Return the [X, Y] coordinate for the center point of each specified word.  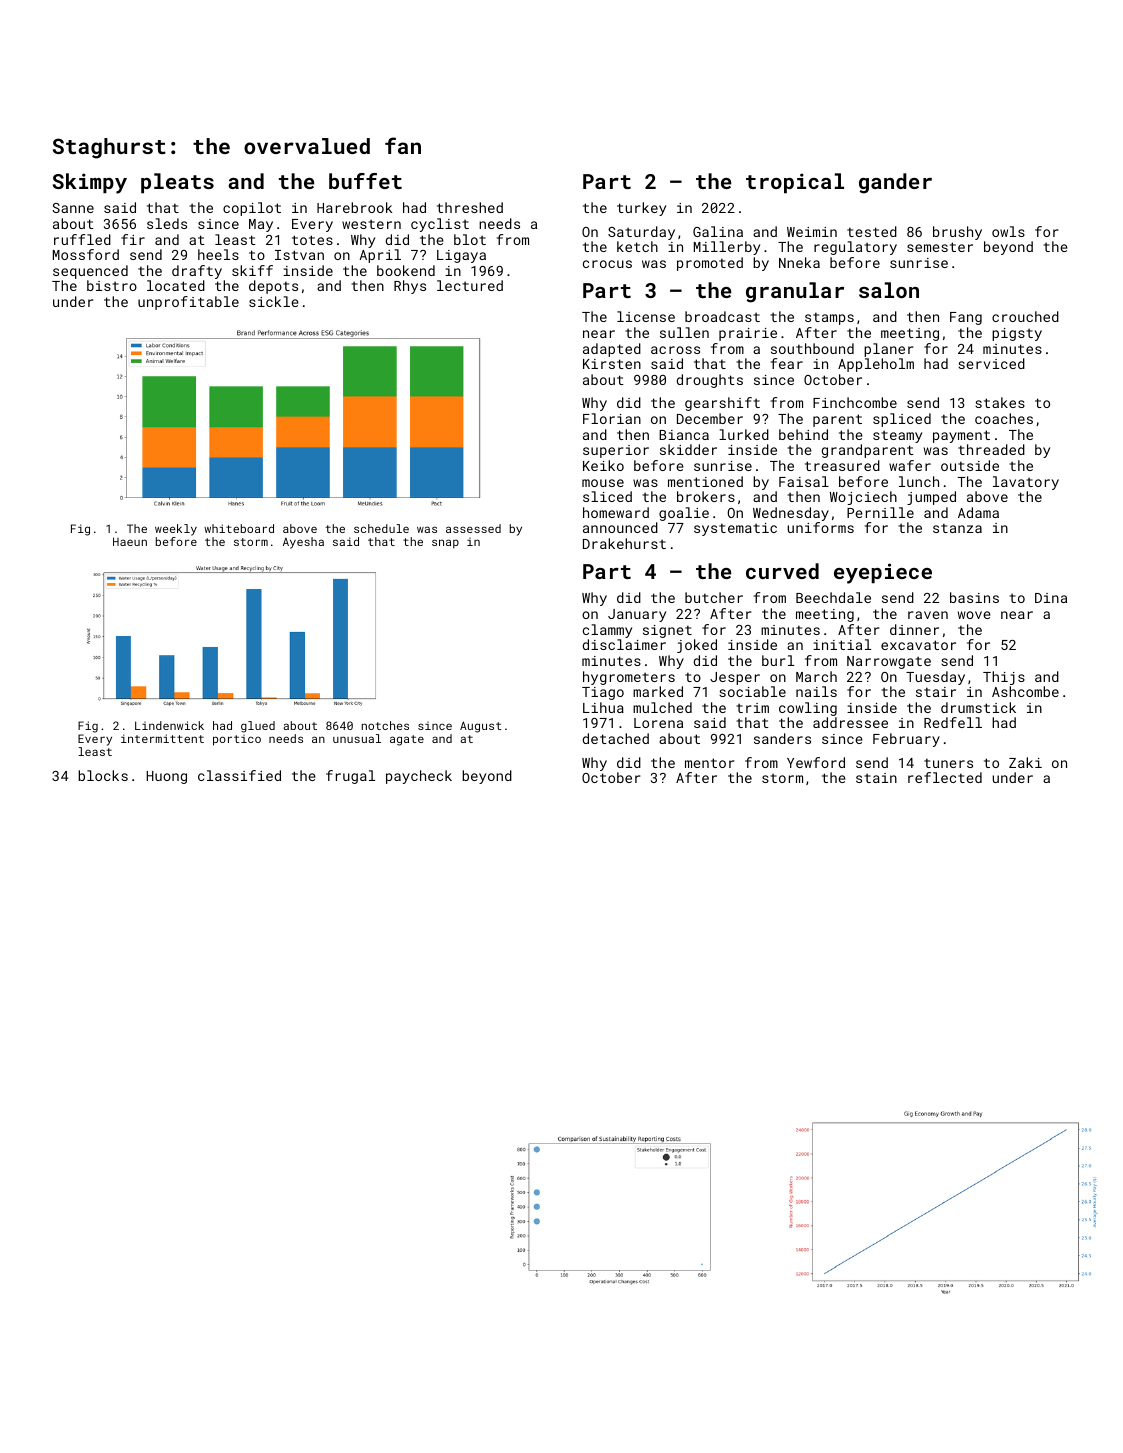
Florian [612, 418]
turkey [641, 209]
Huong [166, 777]
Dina [1051, 598]
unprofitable [188, 303]
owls [1008, 231]
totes [312, 240]
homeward [616, 512]
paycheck [419, 777]
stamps [829, 318]
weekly [176, 530]
